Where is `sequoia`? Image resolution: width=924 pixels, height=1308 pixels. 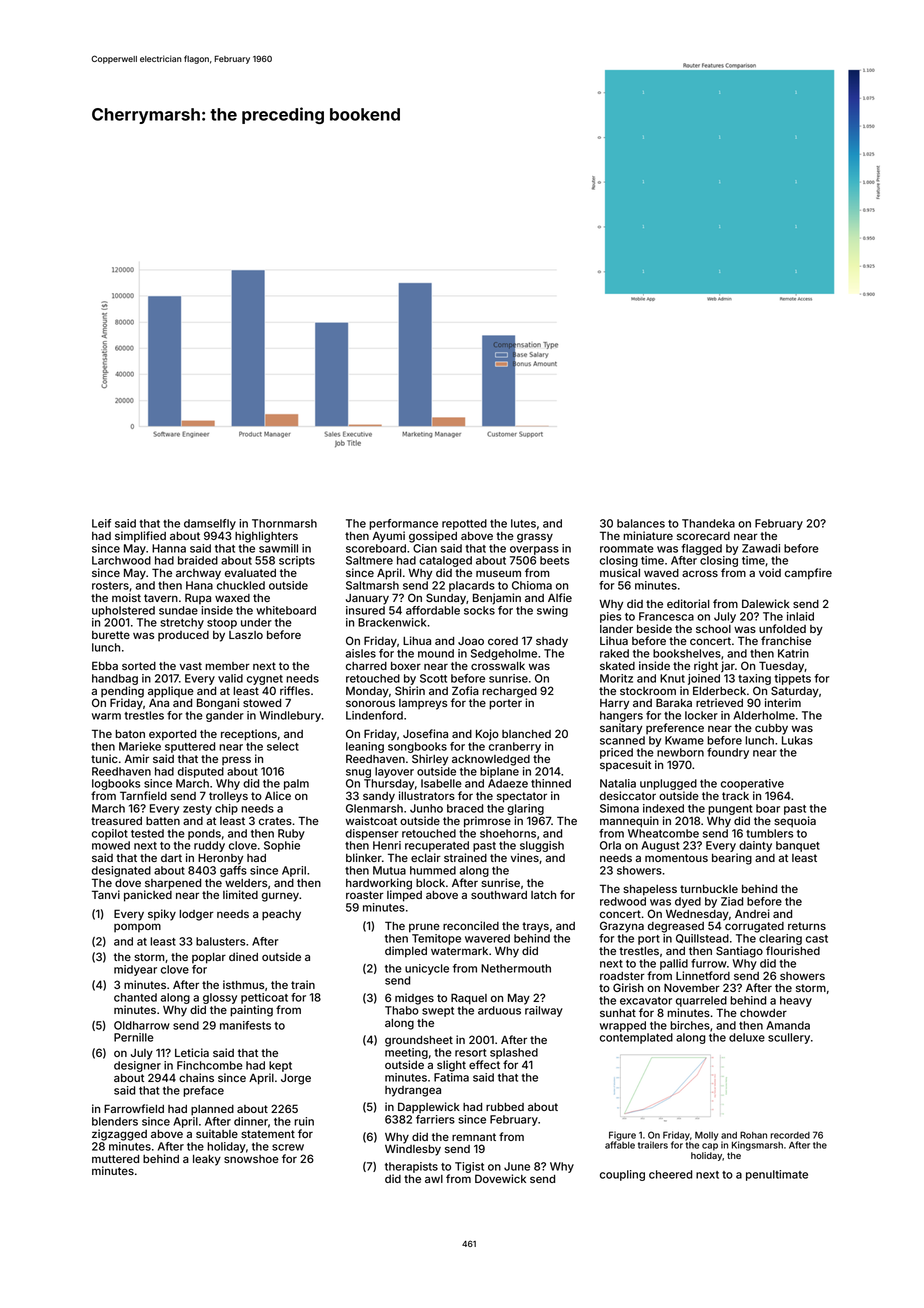
sequoia is located at coordinates (795, 822).
